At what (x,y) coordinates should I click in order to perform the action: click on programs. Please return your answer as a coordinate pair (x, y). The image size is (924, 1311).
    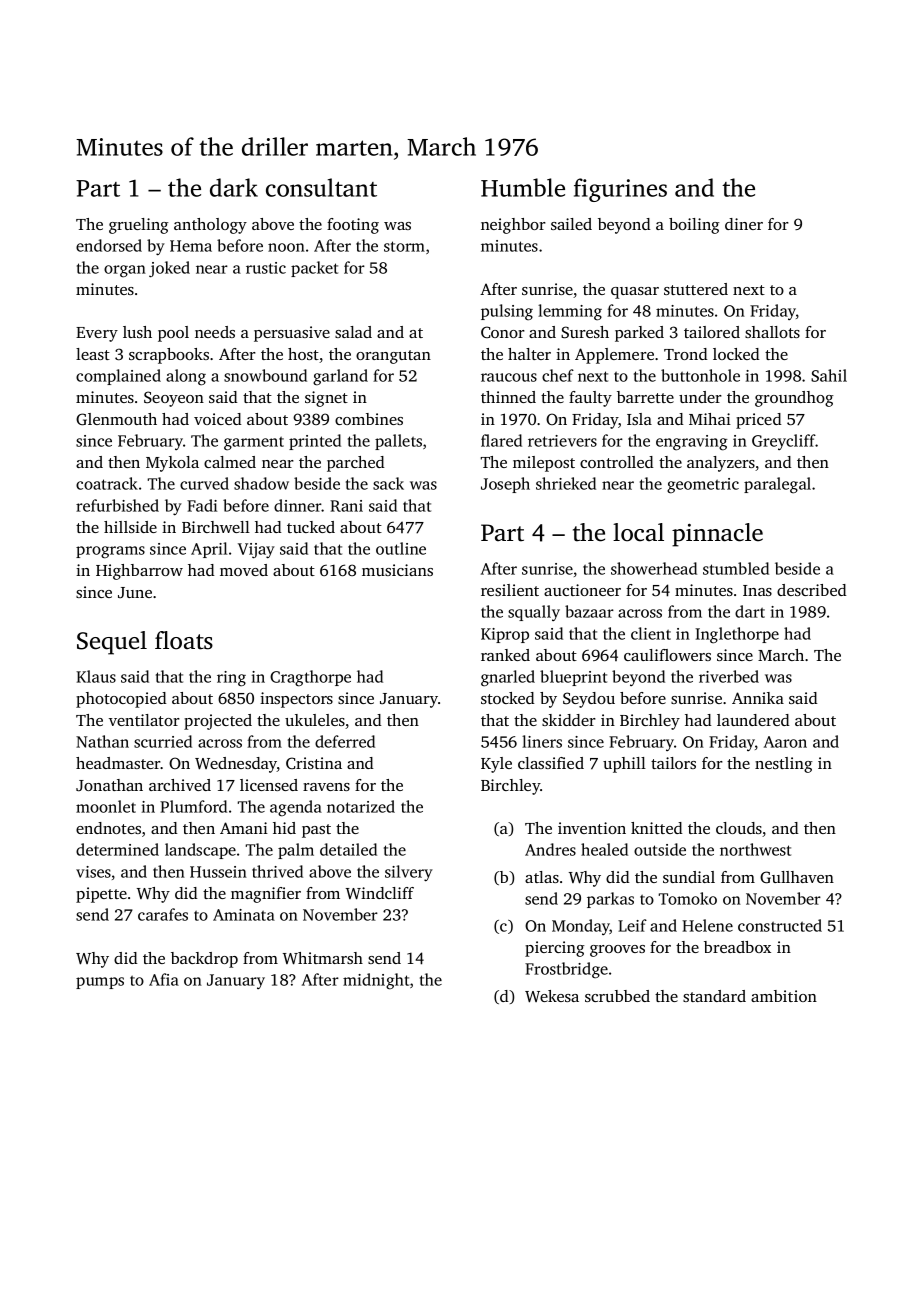
    Looking at the image, I should click on (110, 552).
